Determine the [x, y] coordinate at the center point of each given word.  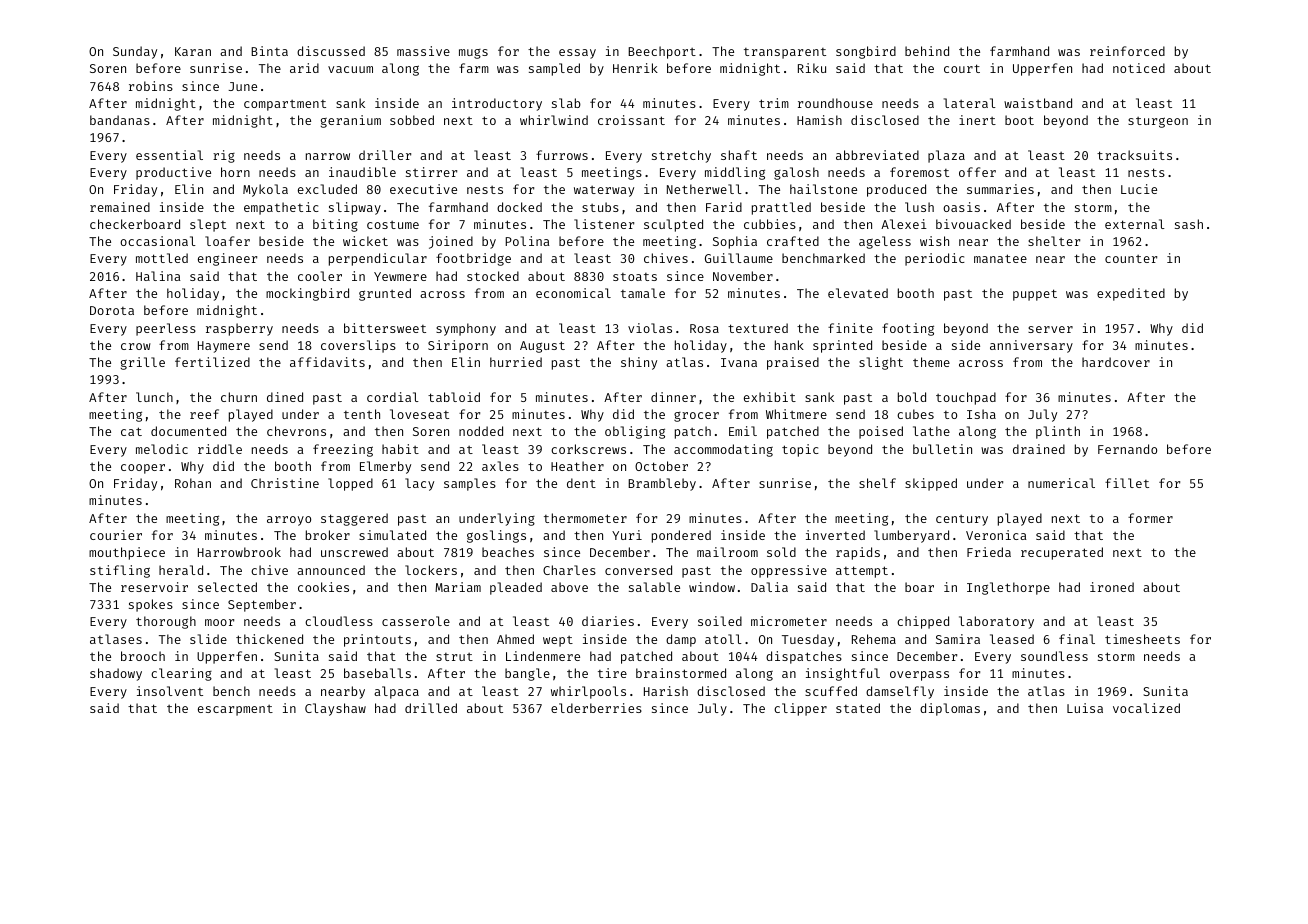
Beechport [662, 52]
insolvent [170, 691]
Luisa [1085, 708]
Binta [269, 51]
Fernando [1127, 449]
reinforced [1127, 51]
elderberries [596, 708]
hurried [516, 362]
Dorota [112, 310]
